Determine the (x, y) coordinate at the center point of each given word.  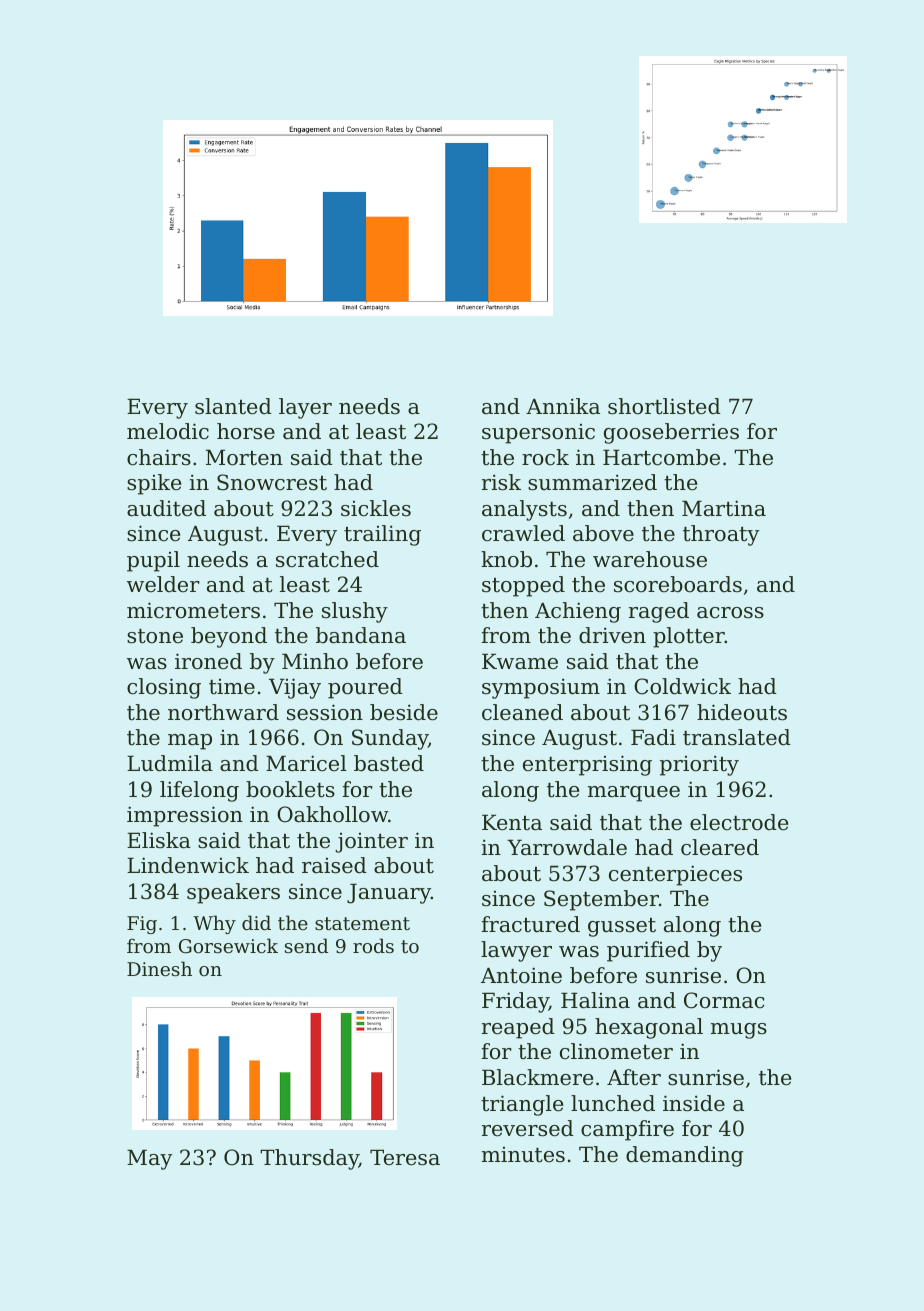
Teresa (405, 1157)
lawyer (516, 951)
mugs (739, 1031)
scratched (327, 559)
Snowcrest (272, 482)
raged (659, 612)
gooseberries (671, 433)
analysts (524, 510)
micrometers (193, 610)
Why (214, 924)
